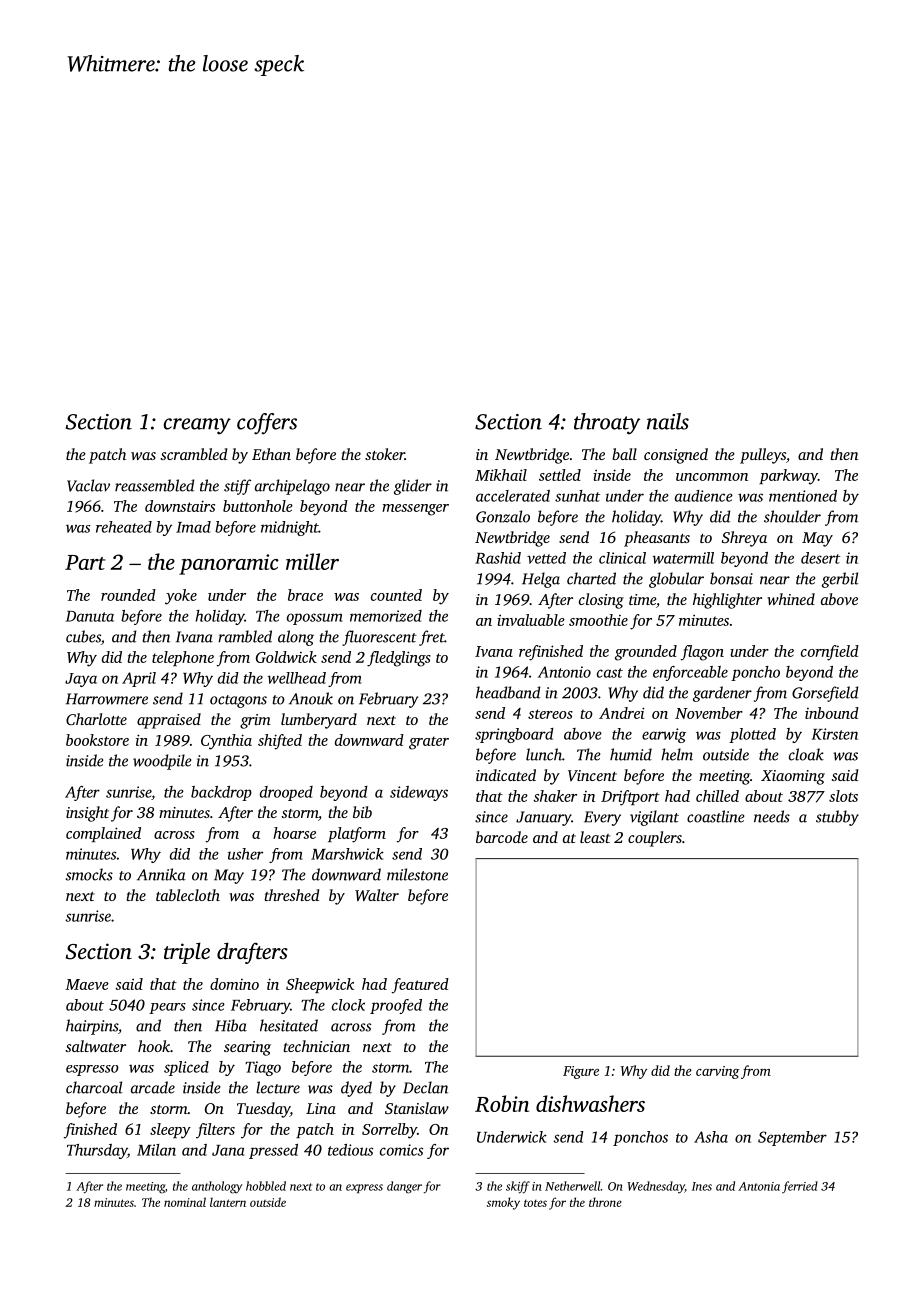 The image size is (924, 1308). I want to click on Declan, so click(425, 1087).
